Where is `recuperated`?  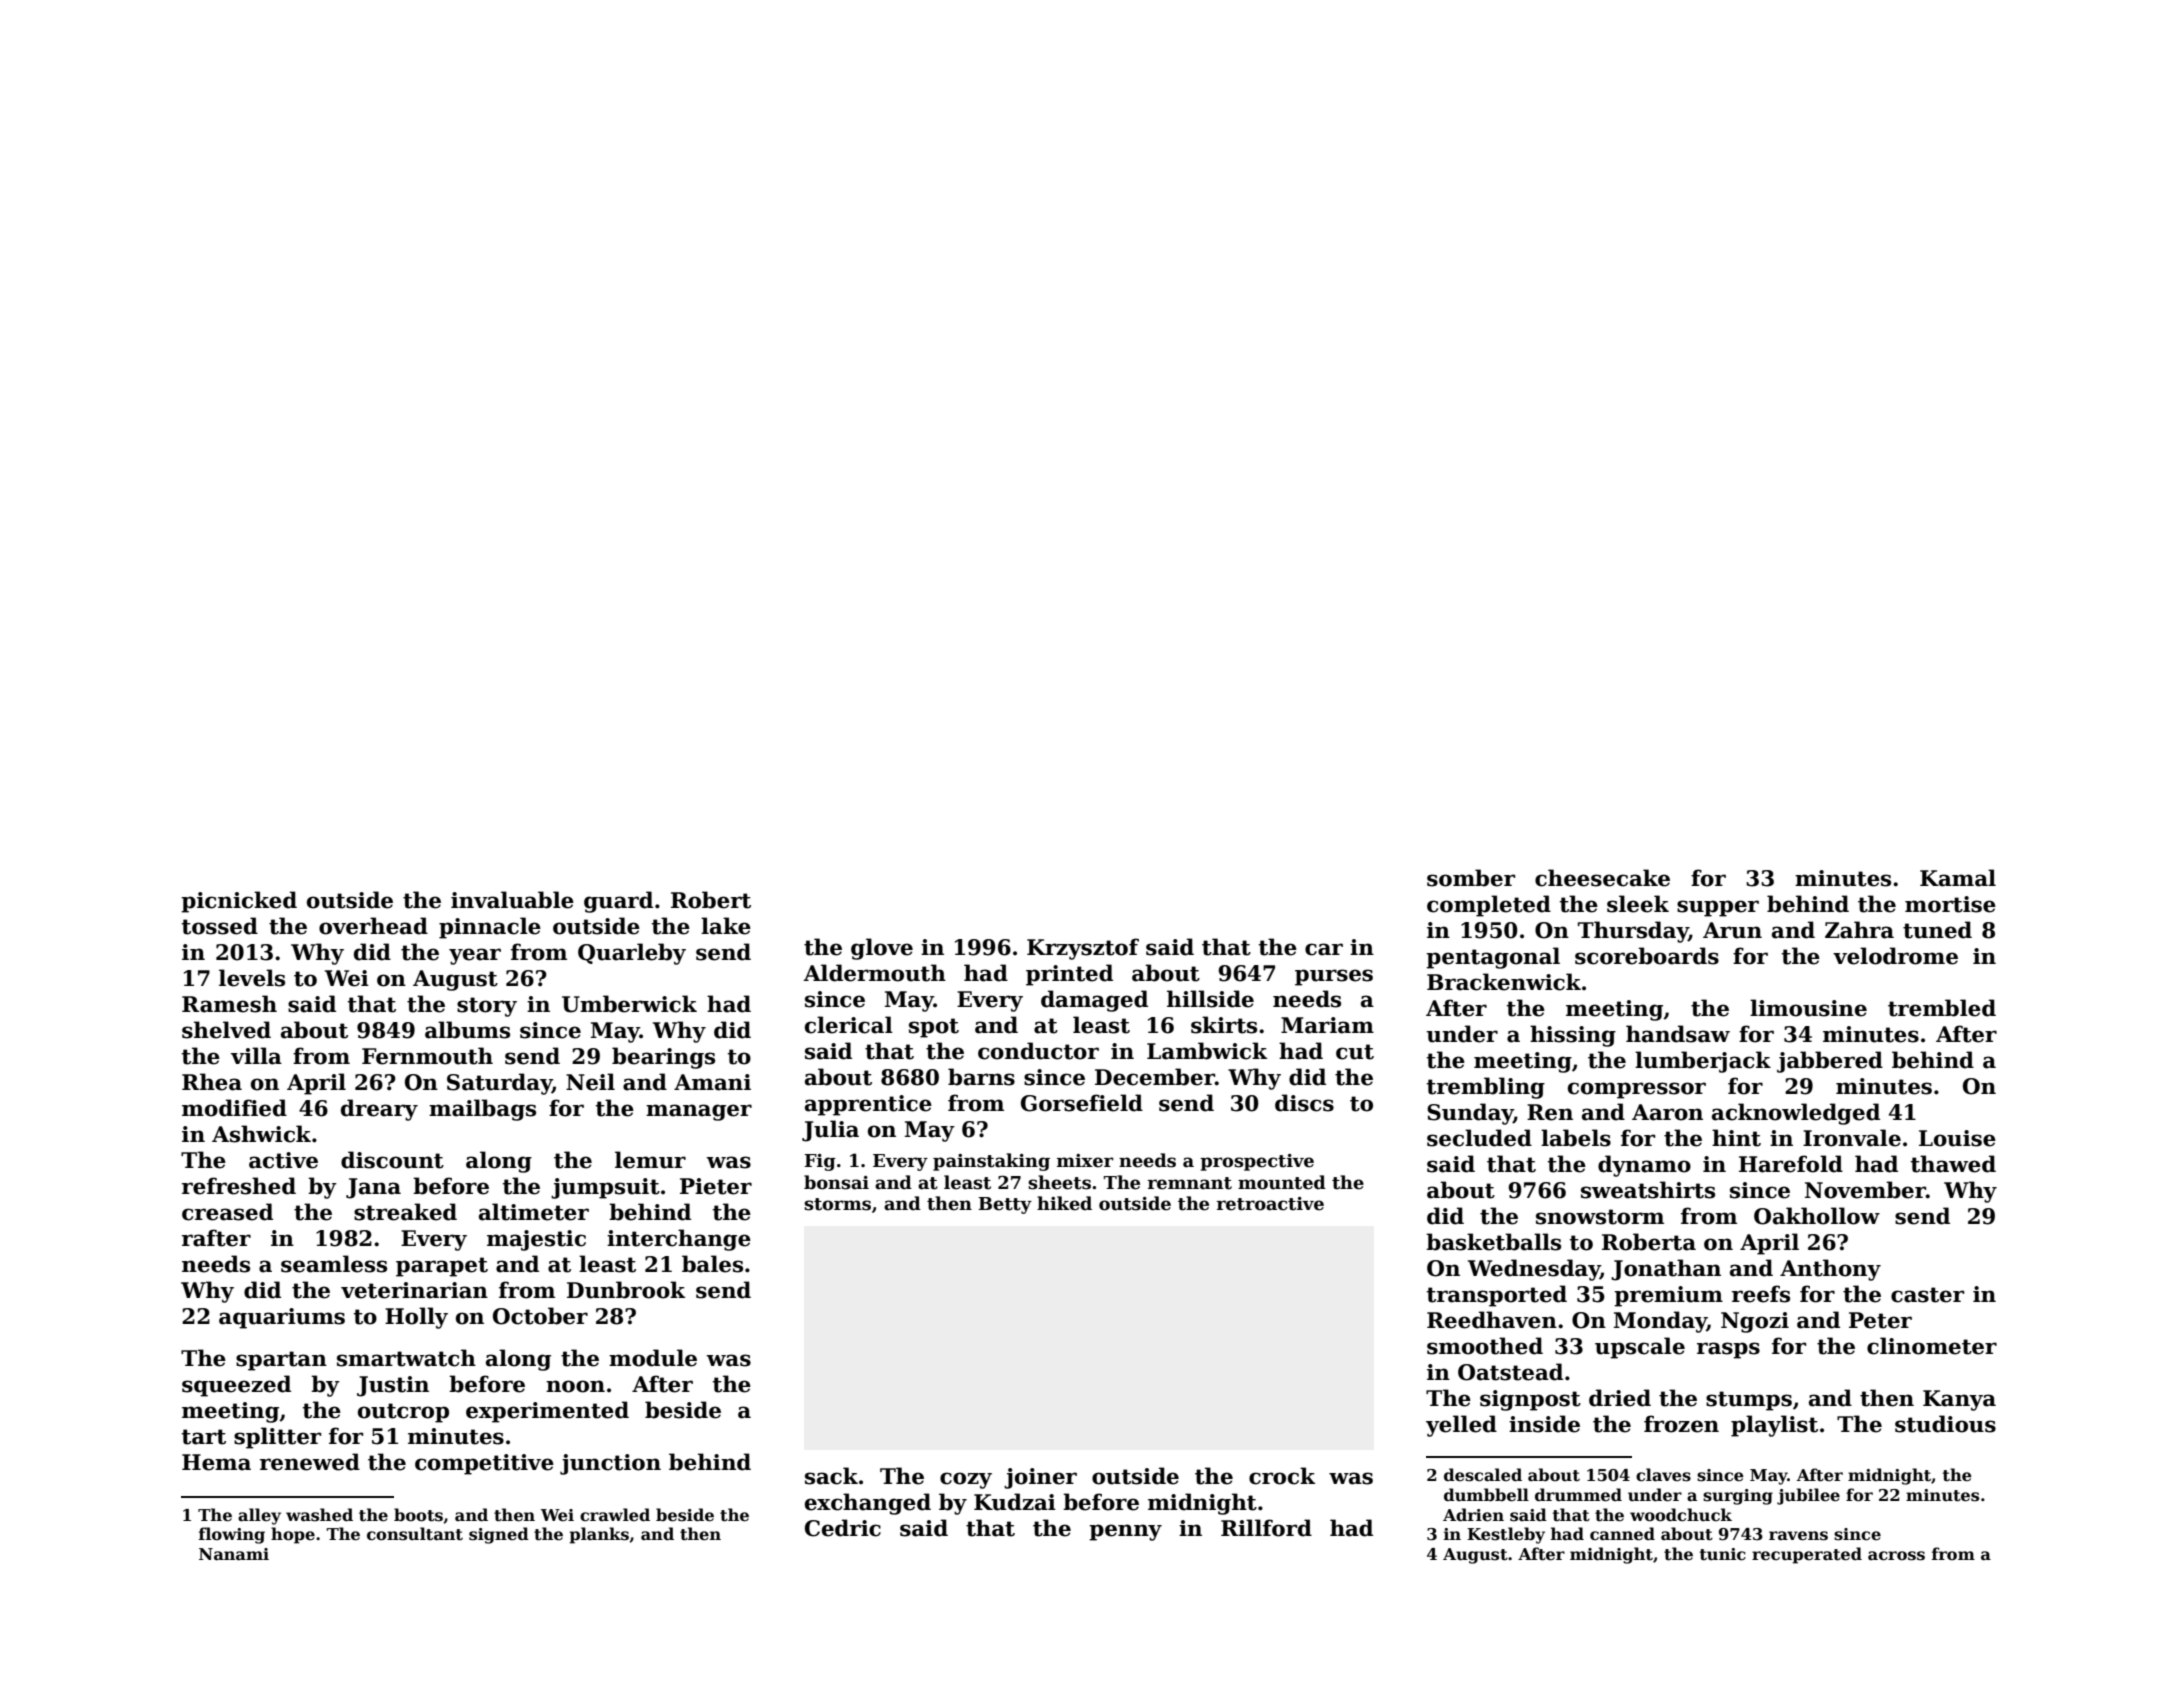
recuperated is located at coordinates (1807, 1555).
